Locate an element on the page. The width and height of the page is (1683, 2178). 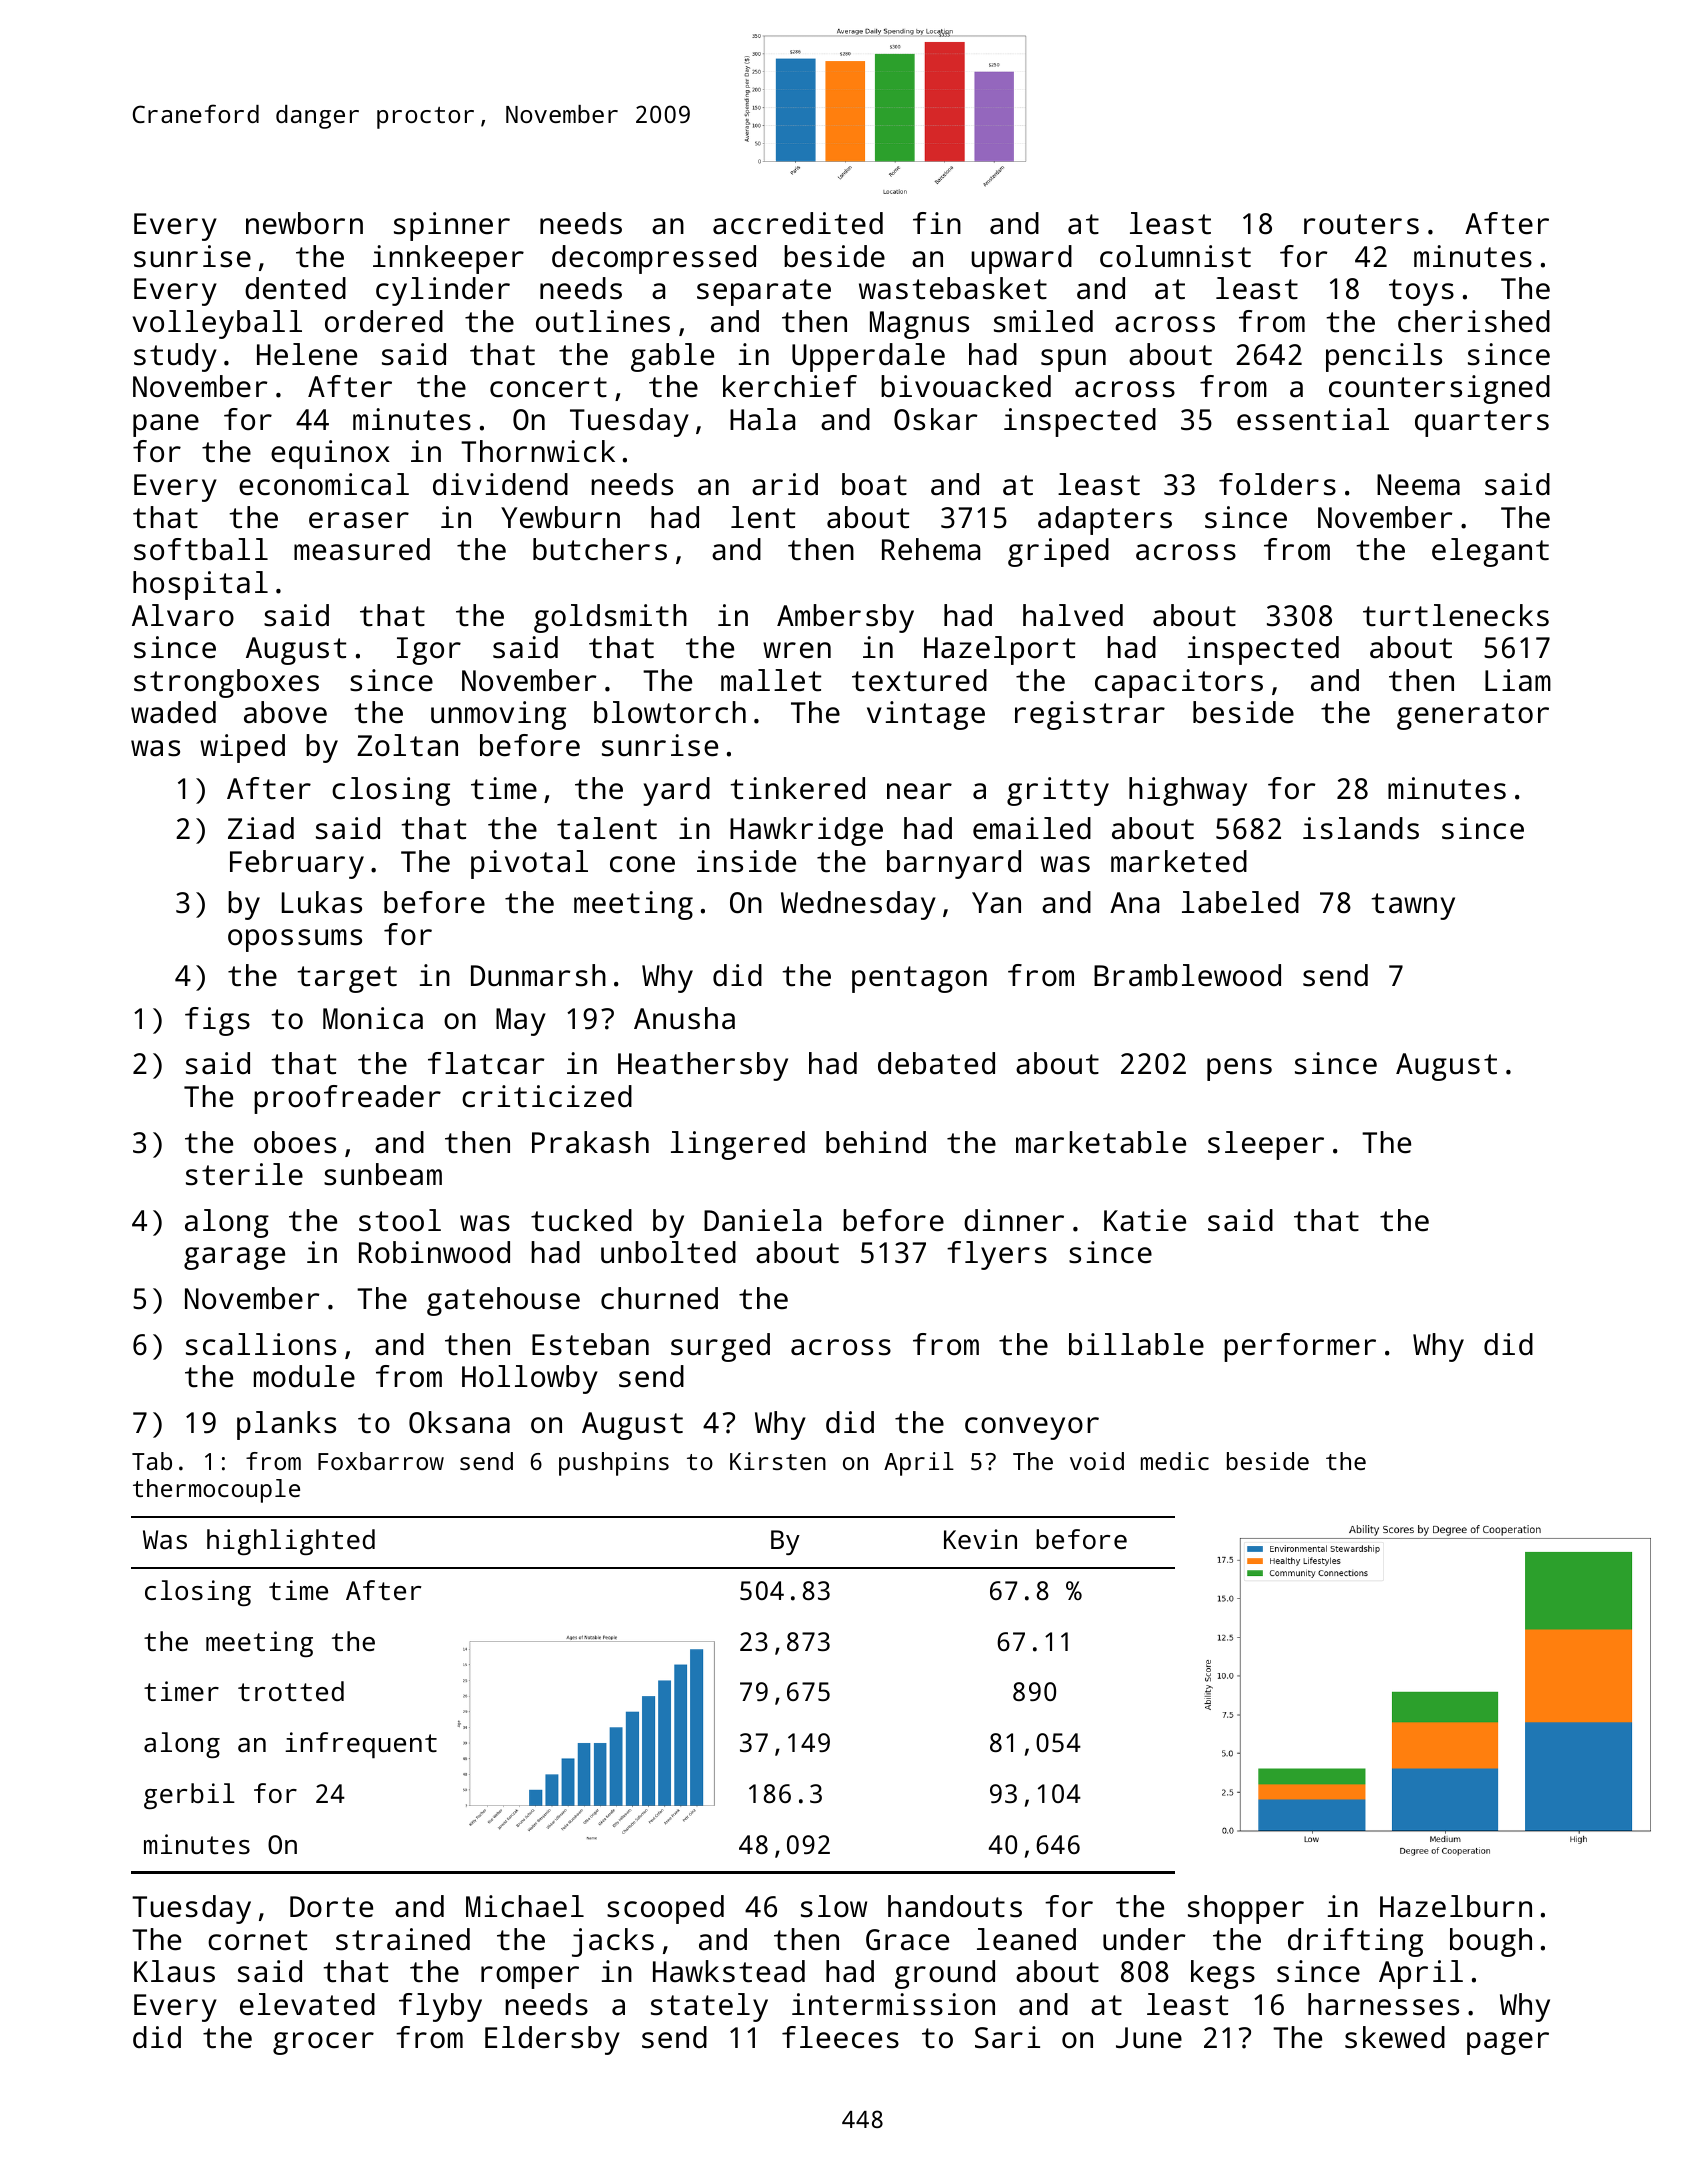
routers is located at coordinates (1361, 224).
